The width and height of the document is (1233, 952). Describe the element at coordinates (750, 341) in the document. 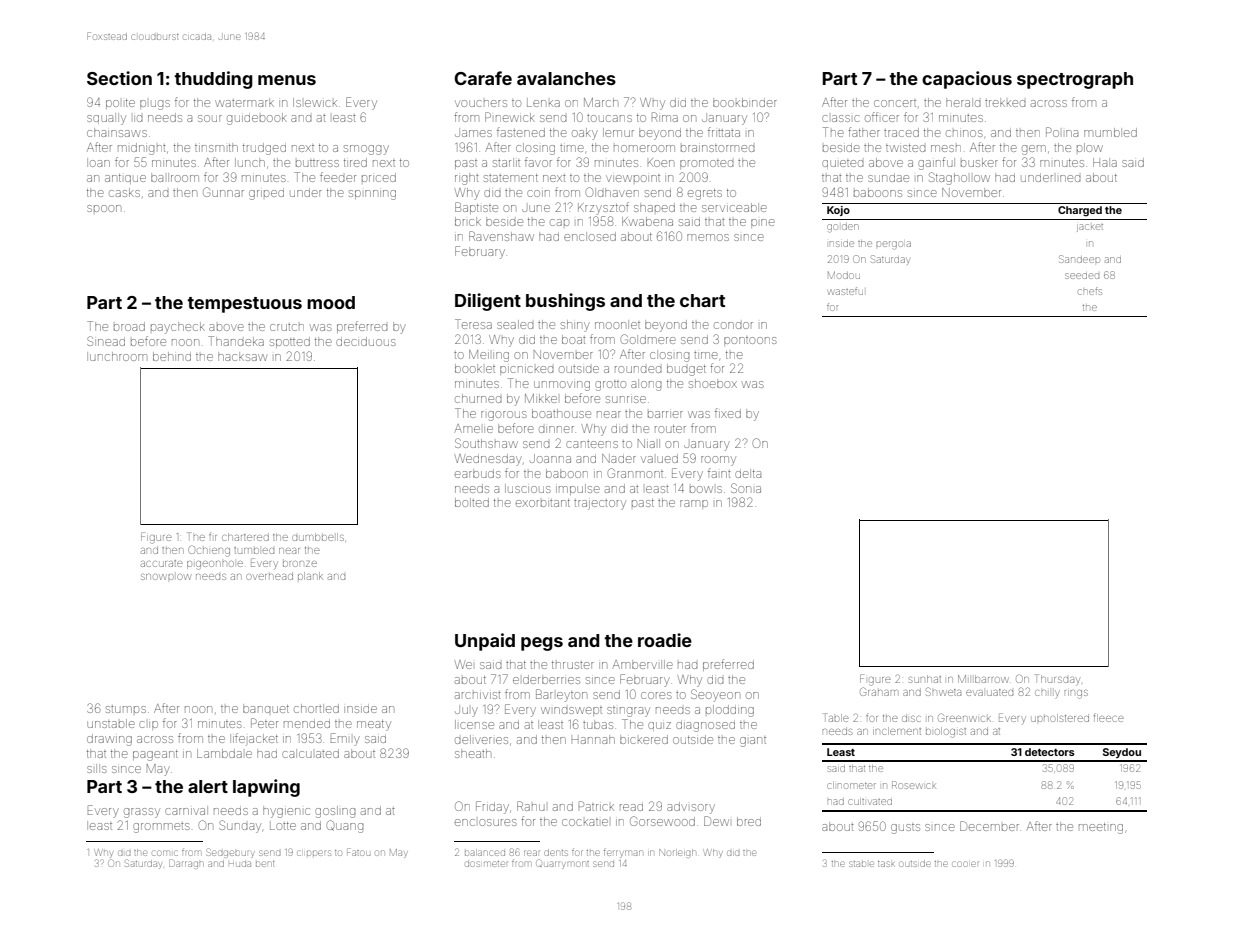

I see `pontoons` at that location.
